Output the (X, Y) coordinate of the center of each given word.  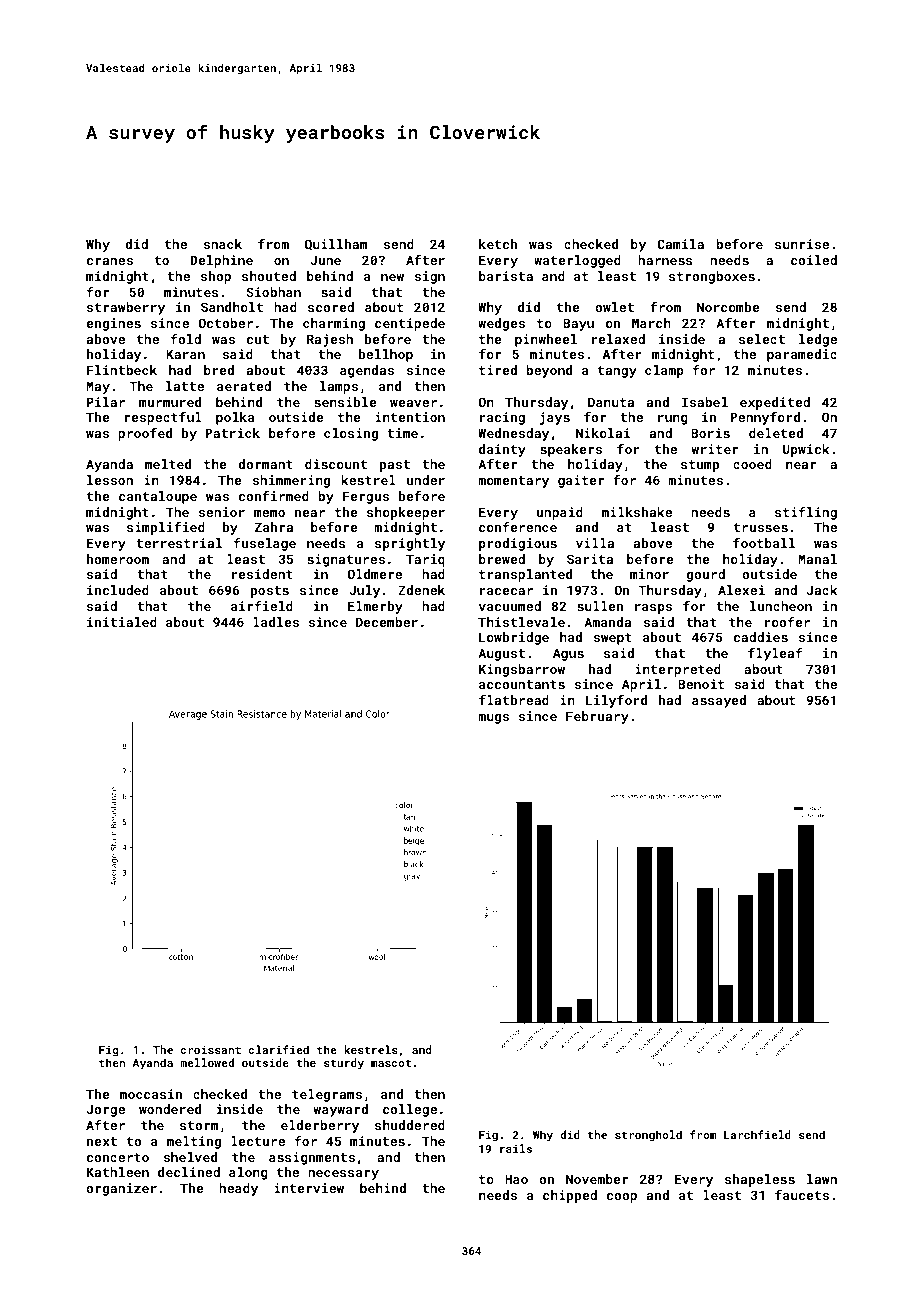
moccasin (151, 1094)
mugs (493, 719)
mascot (391, 1063)
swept (613, 639)
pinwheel (546, 340)
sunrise (802, 244)
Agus (568, 654)
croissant (211, 1049)
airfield (262, 606)
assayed (719, 701)
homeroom (118, 559)
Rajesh (330, 340)
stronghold (648, 1136)
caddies (761, 637)
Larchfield (757, 1134)
